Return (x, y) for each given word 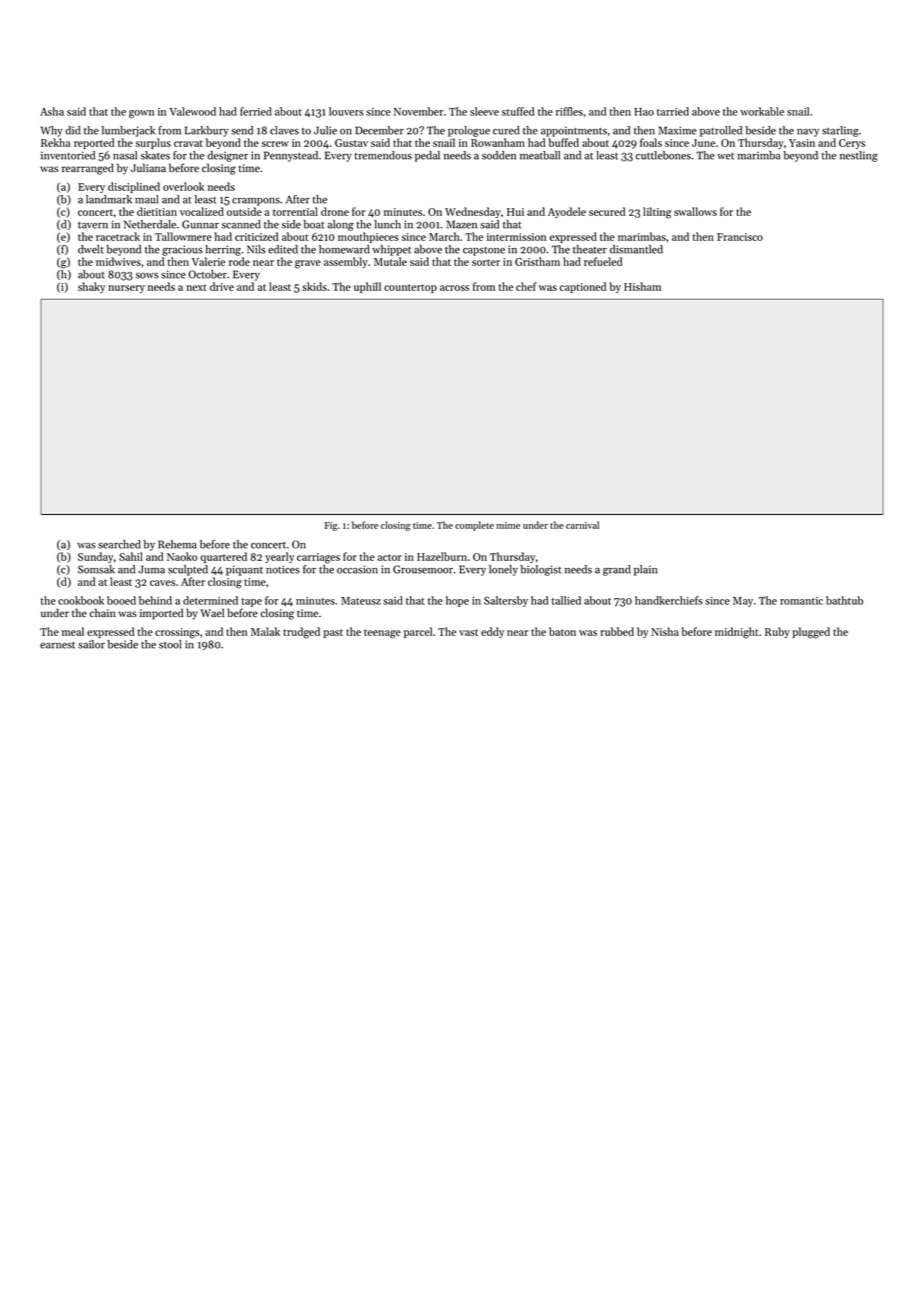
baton (562, 631)
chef (526, 286)
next (196, 287)
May (743, 602)
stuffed (518, 111)
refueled (603, 261)
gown (141, 114)
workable (762, 111)
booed (121, 600)
